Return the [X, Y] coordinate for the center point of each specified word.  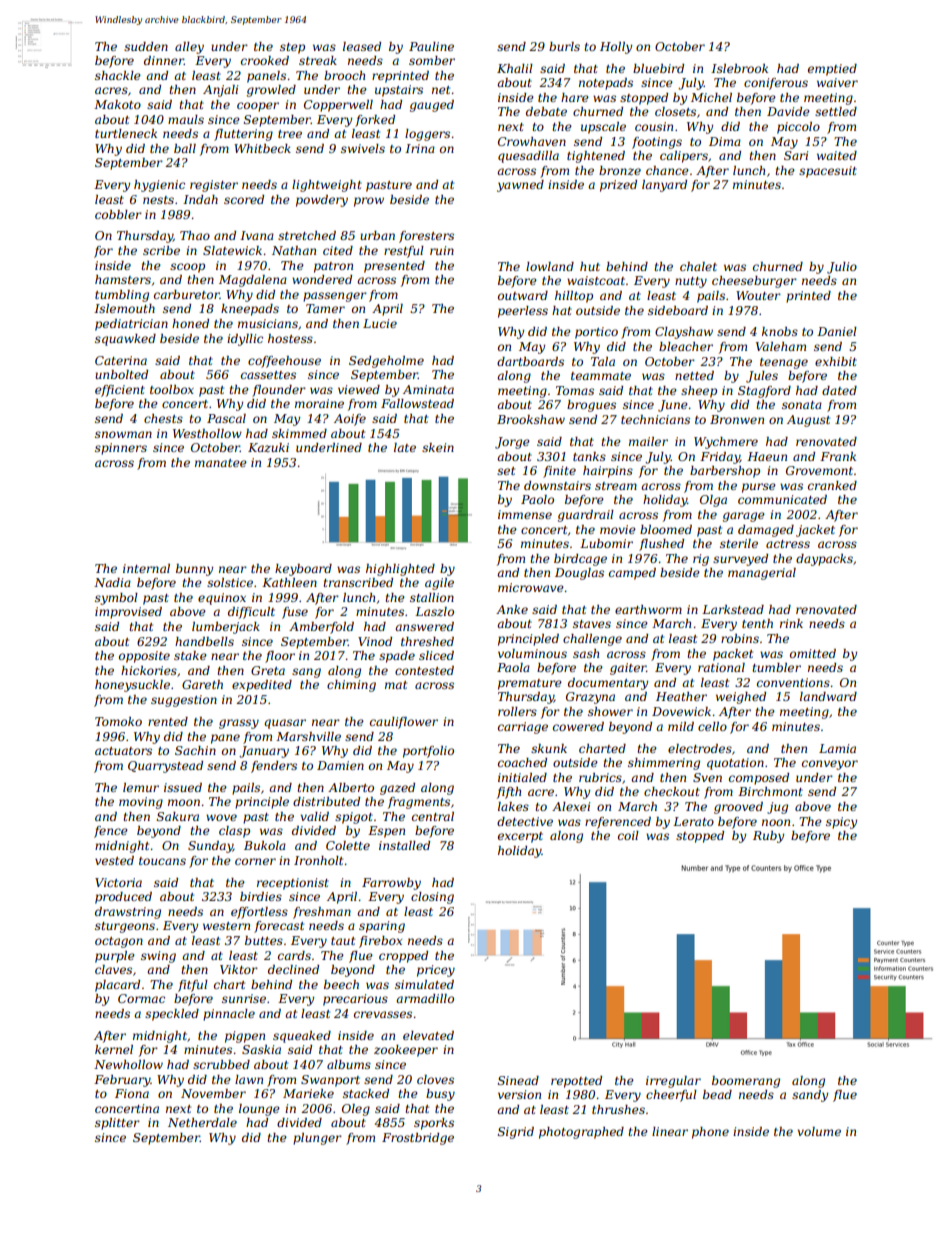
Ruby [768, 837]
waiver [837, 82]
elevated [428, 1035]
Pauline [431, 46]
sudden [146, 46]
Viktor [239, 969]
